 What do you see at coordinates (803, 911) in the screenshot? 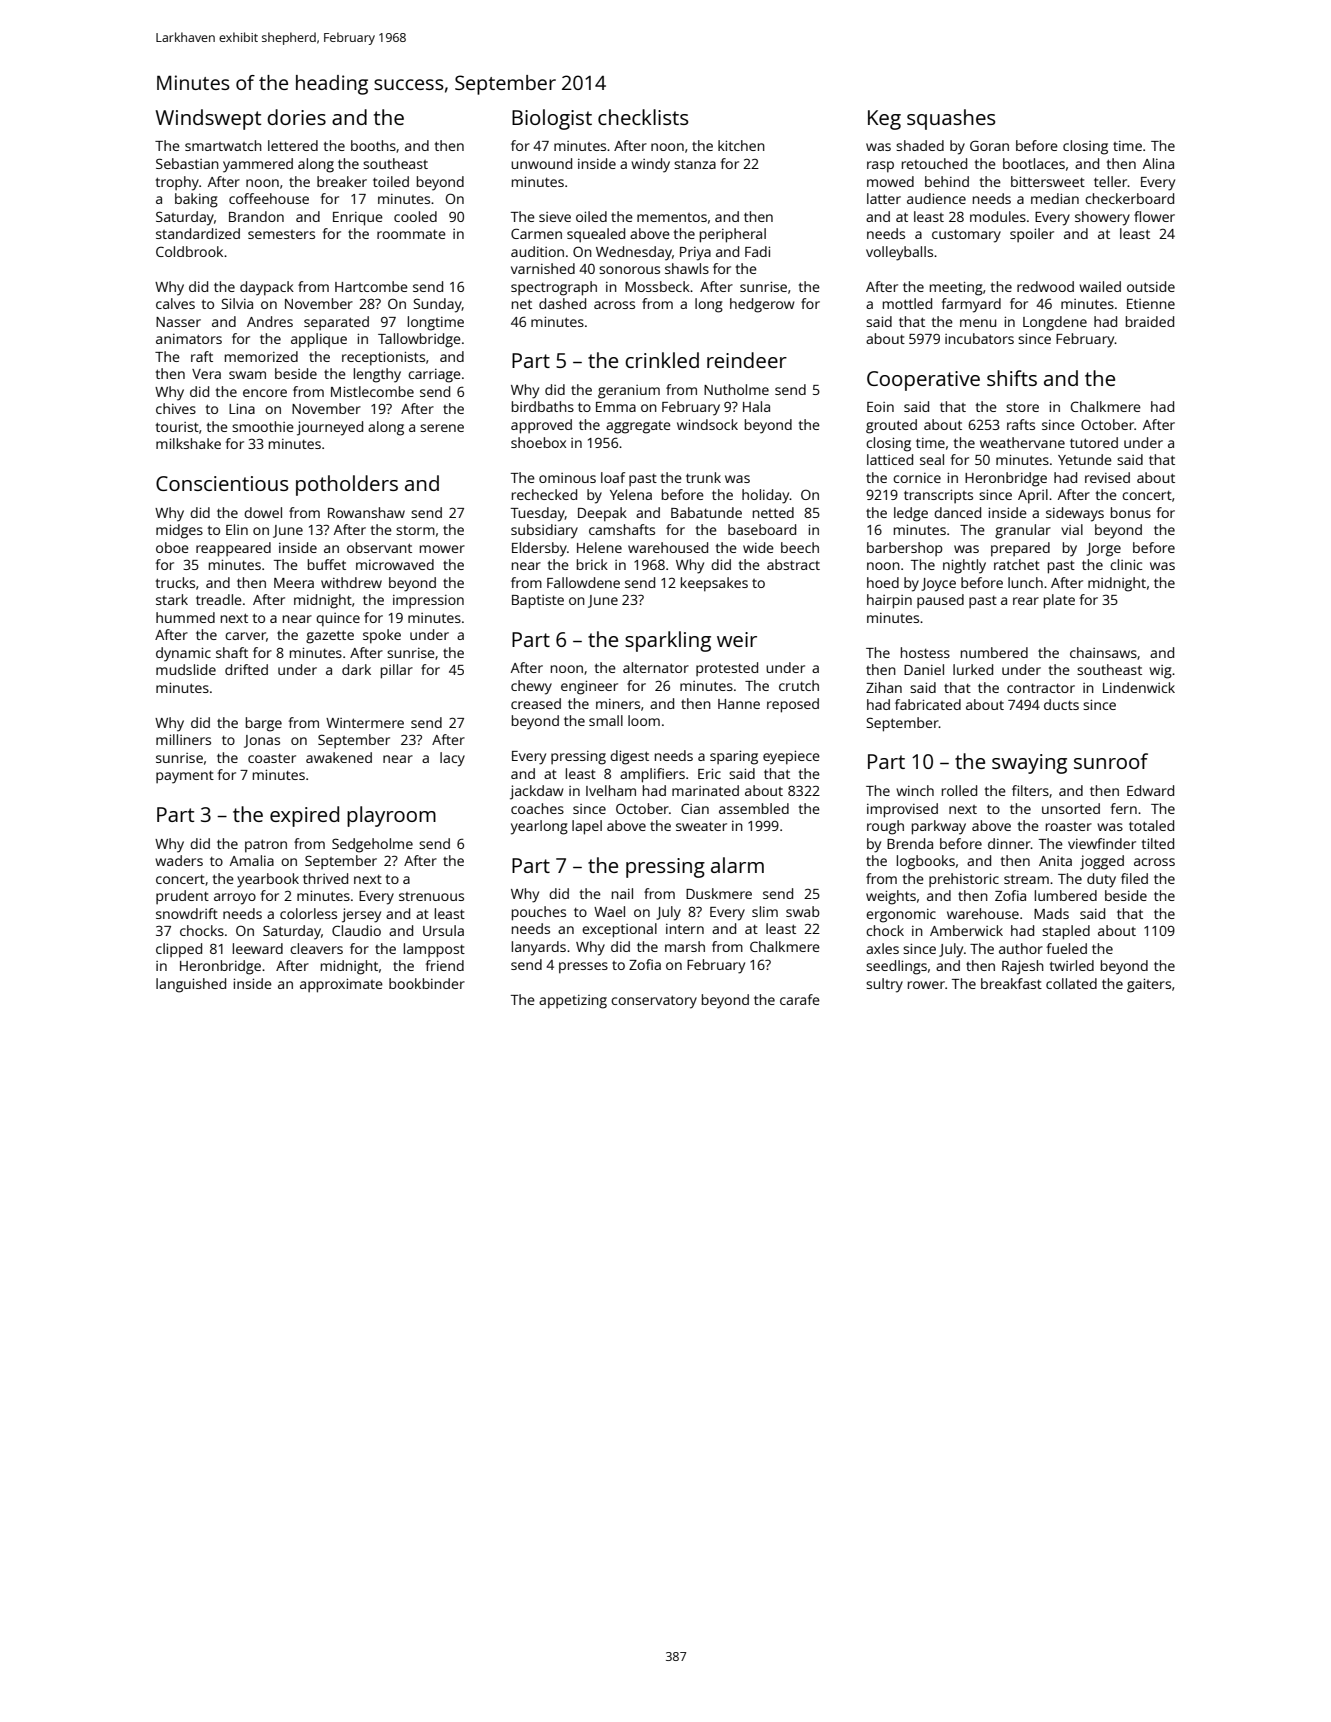
I see `swab` at bounding box center [803, 911].
